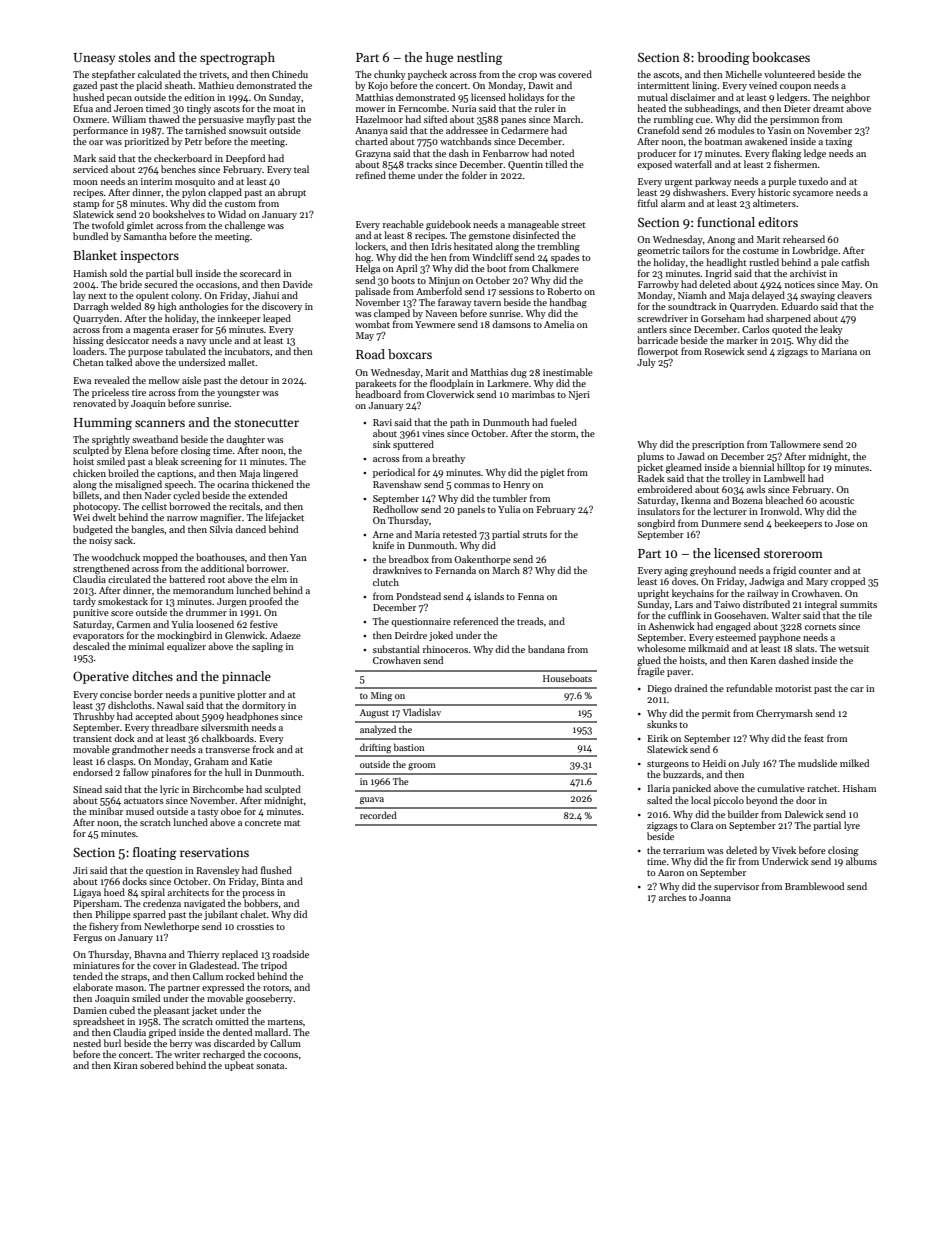 Image resolution: width=952 pixels, height=1233 pixels. Describe the element at coordinates (658, 352) in the screenshot. I see `flowerpot` at that location.
